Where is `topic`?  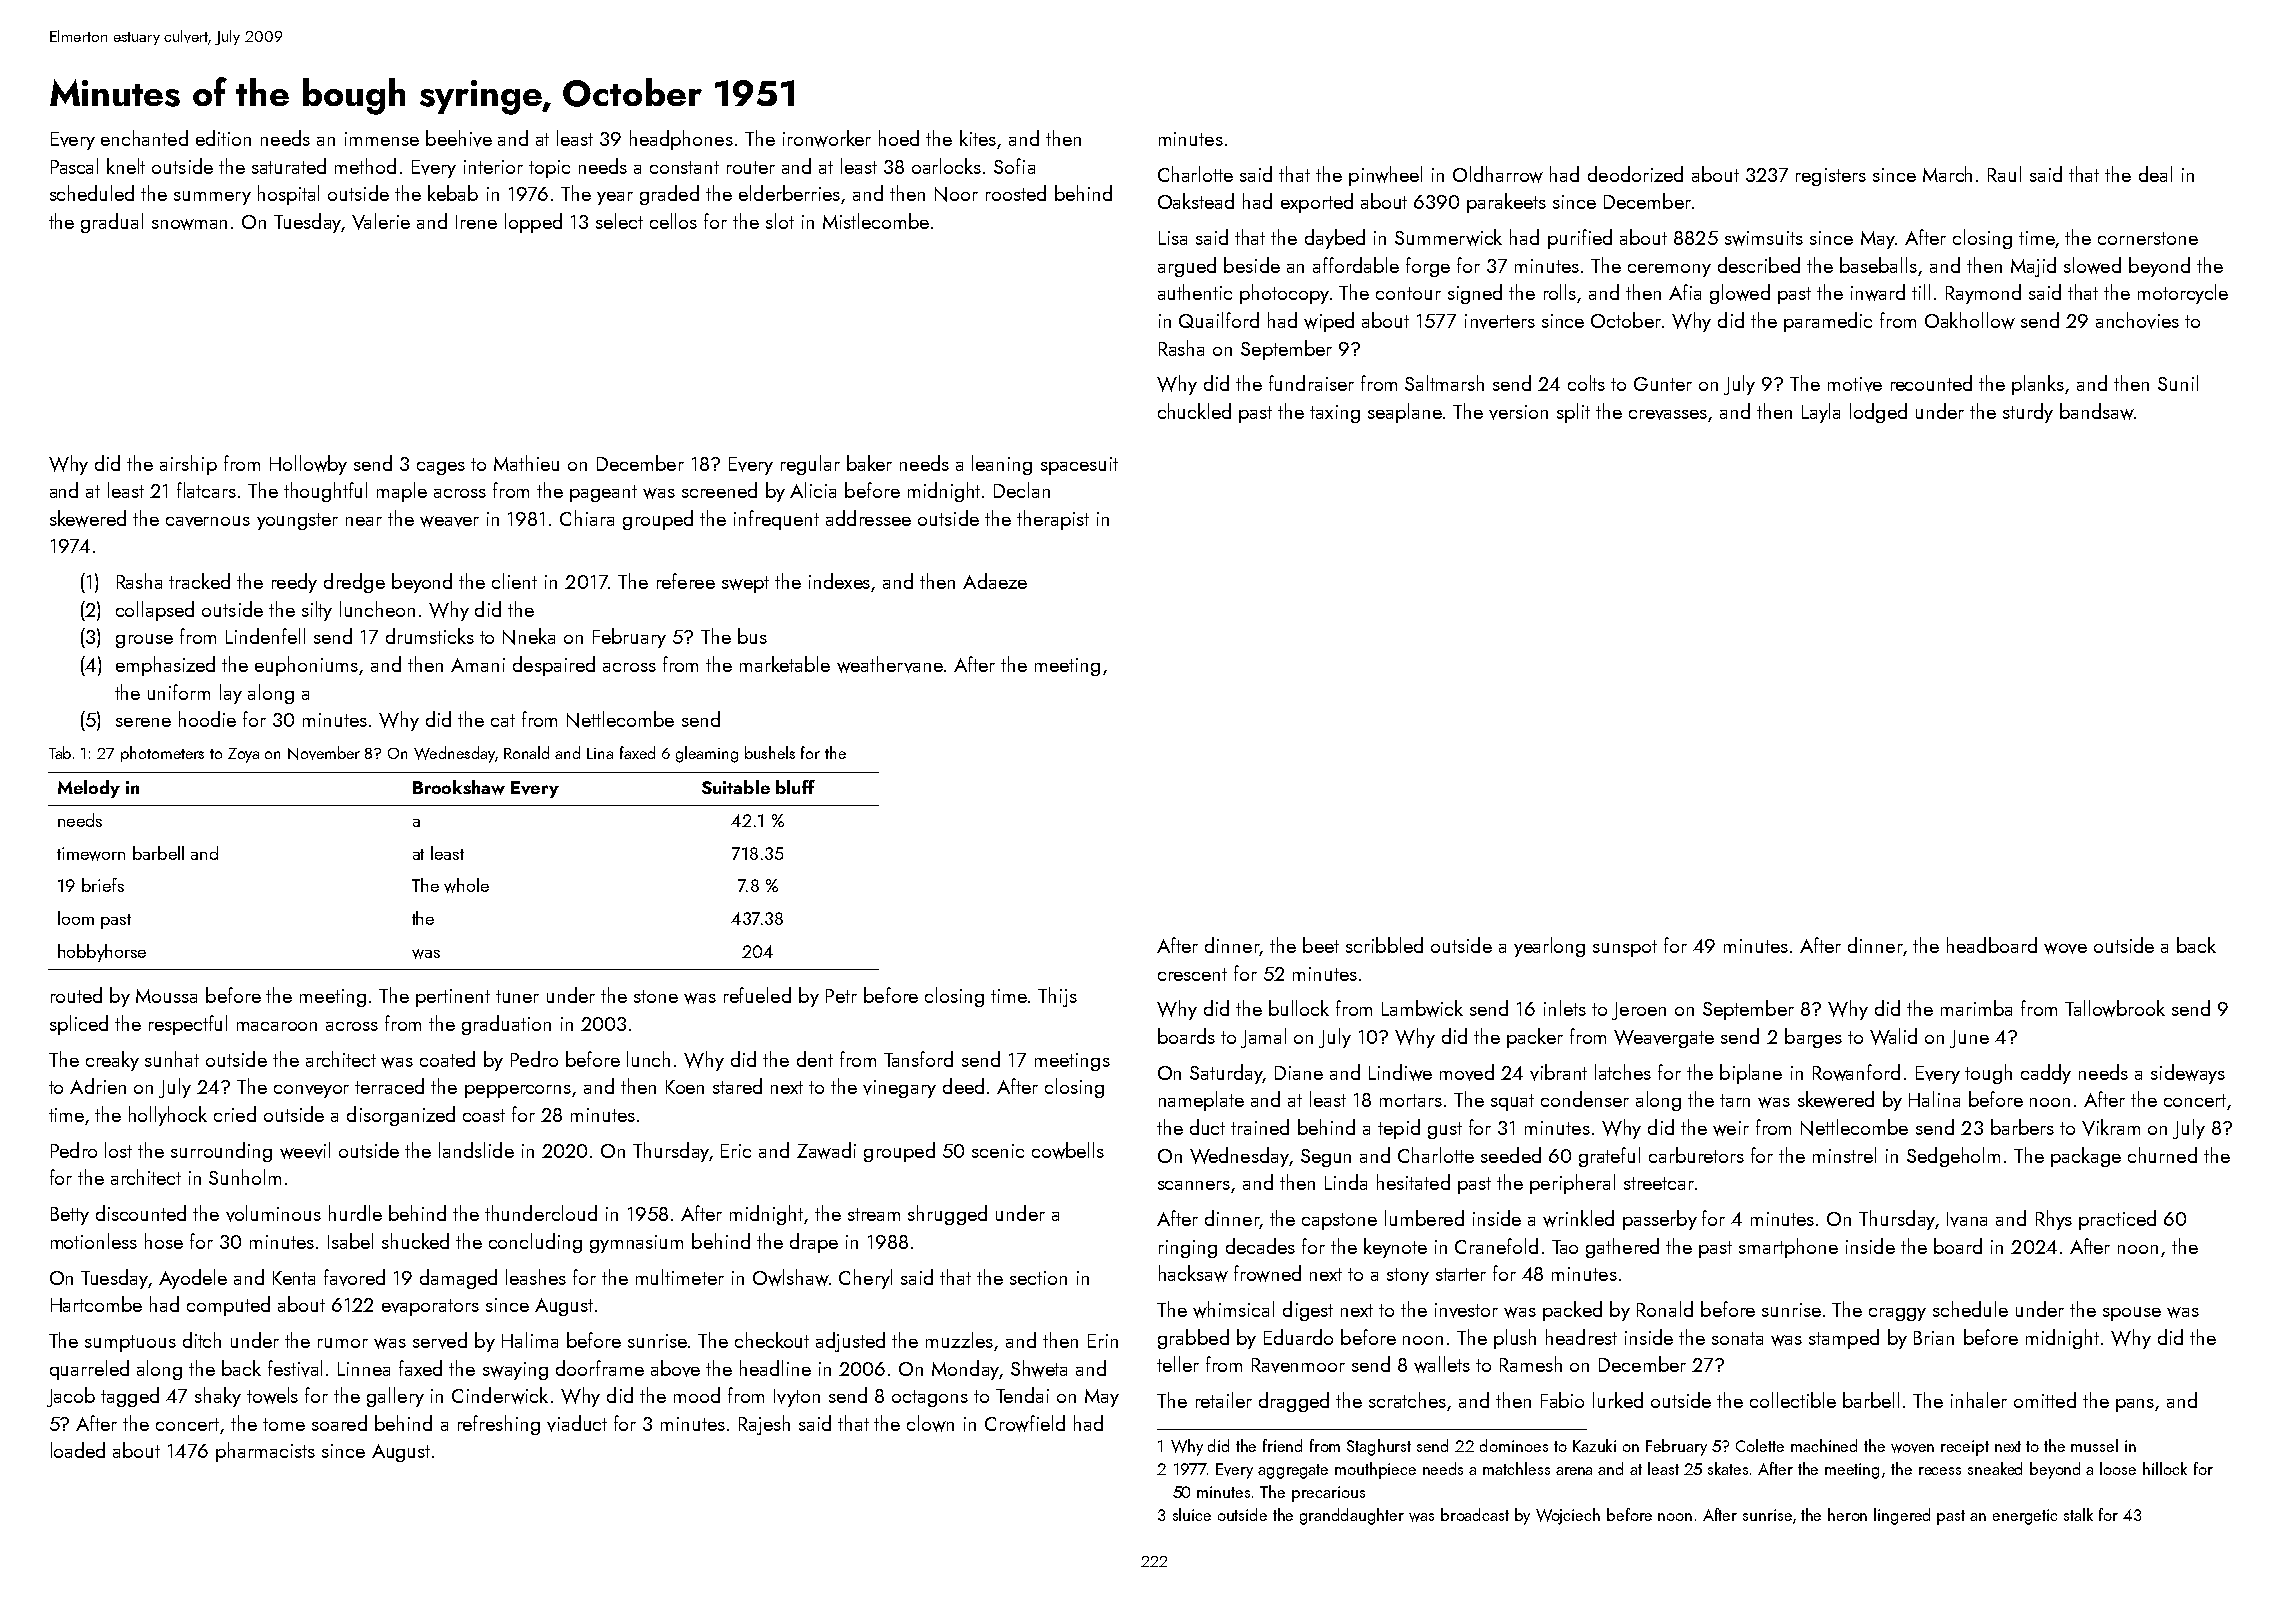
topic is located at coordinates (549, 169).
